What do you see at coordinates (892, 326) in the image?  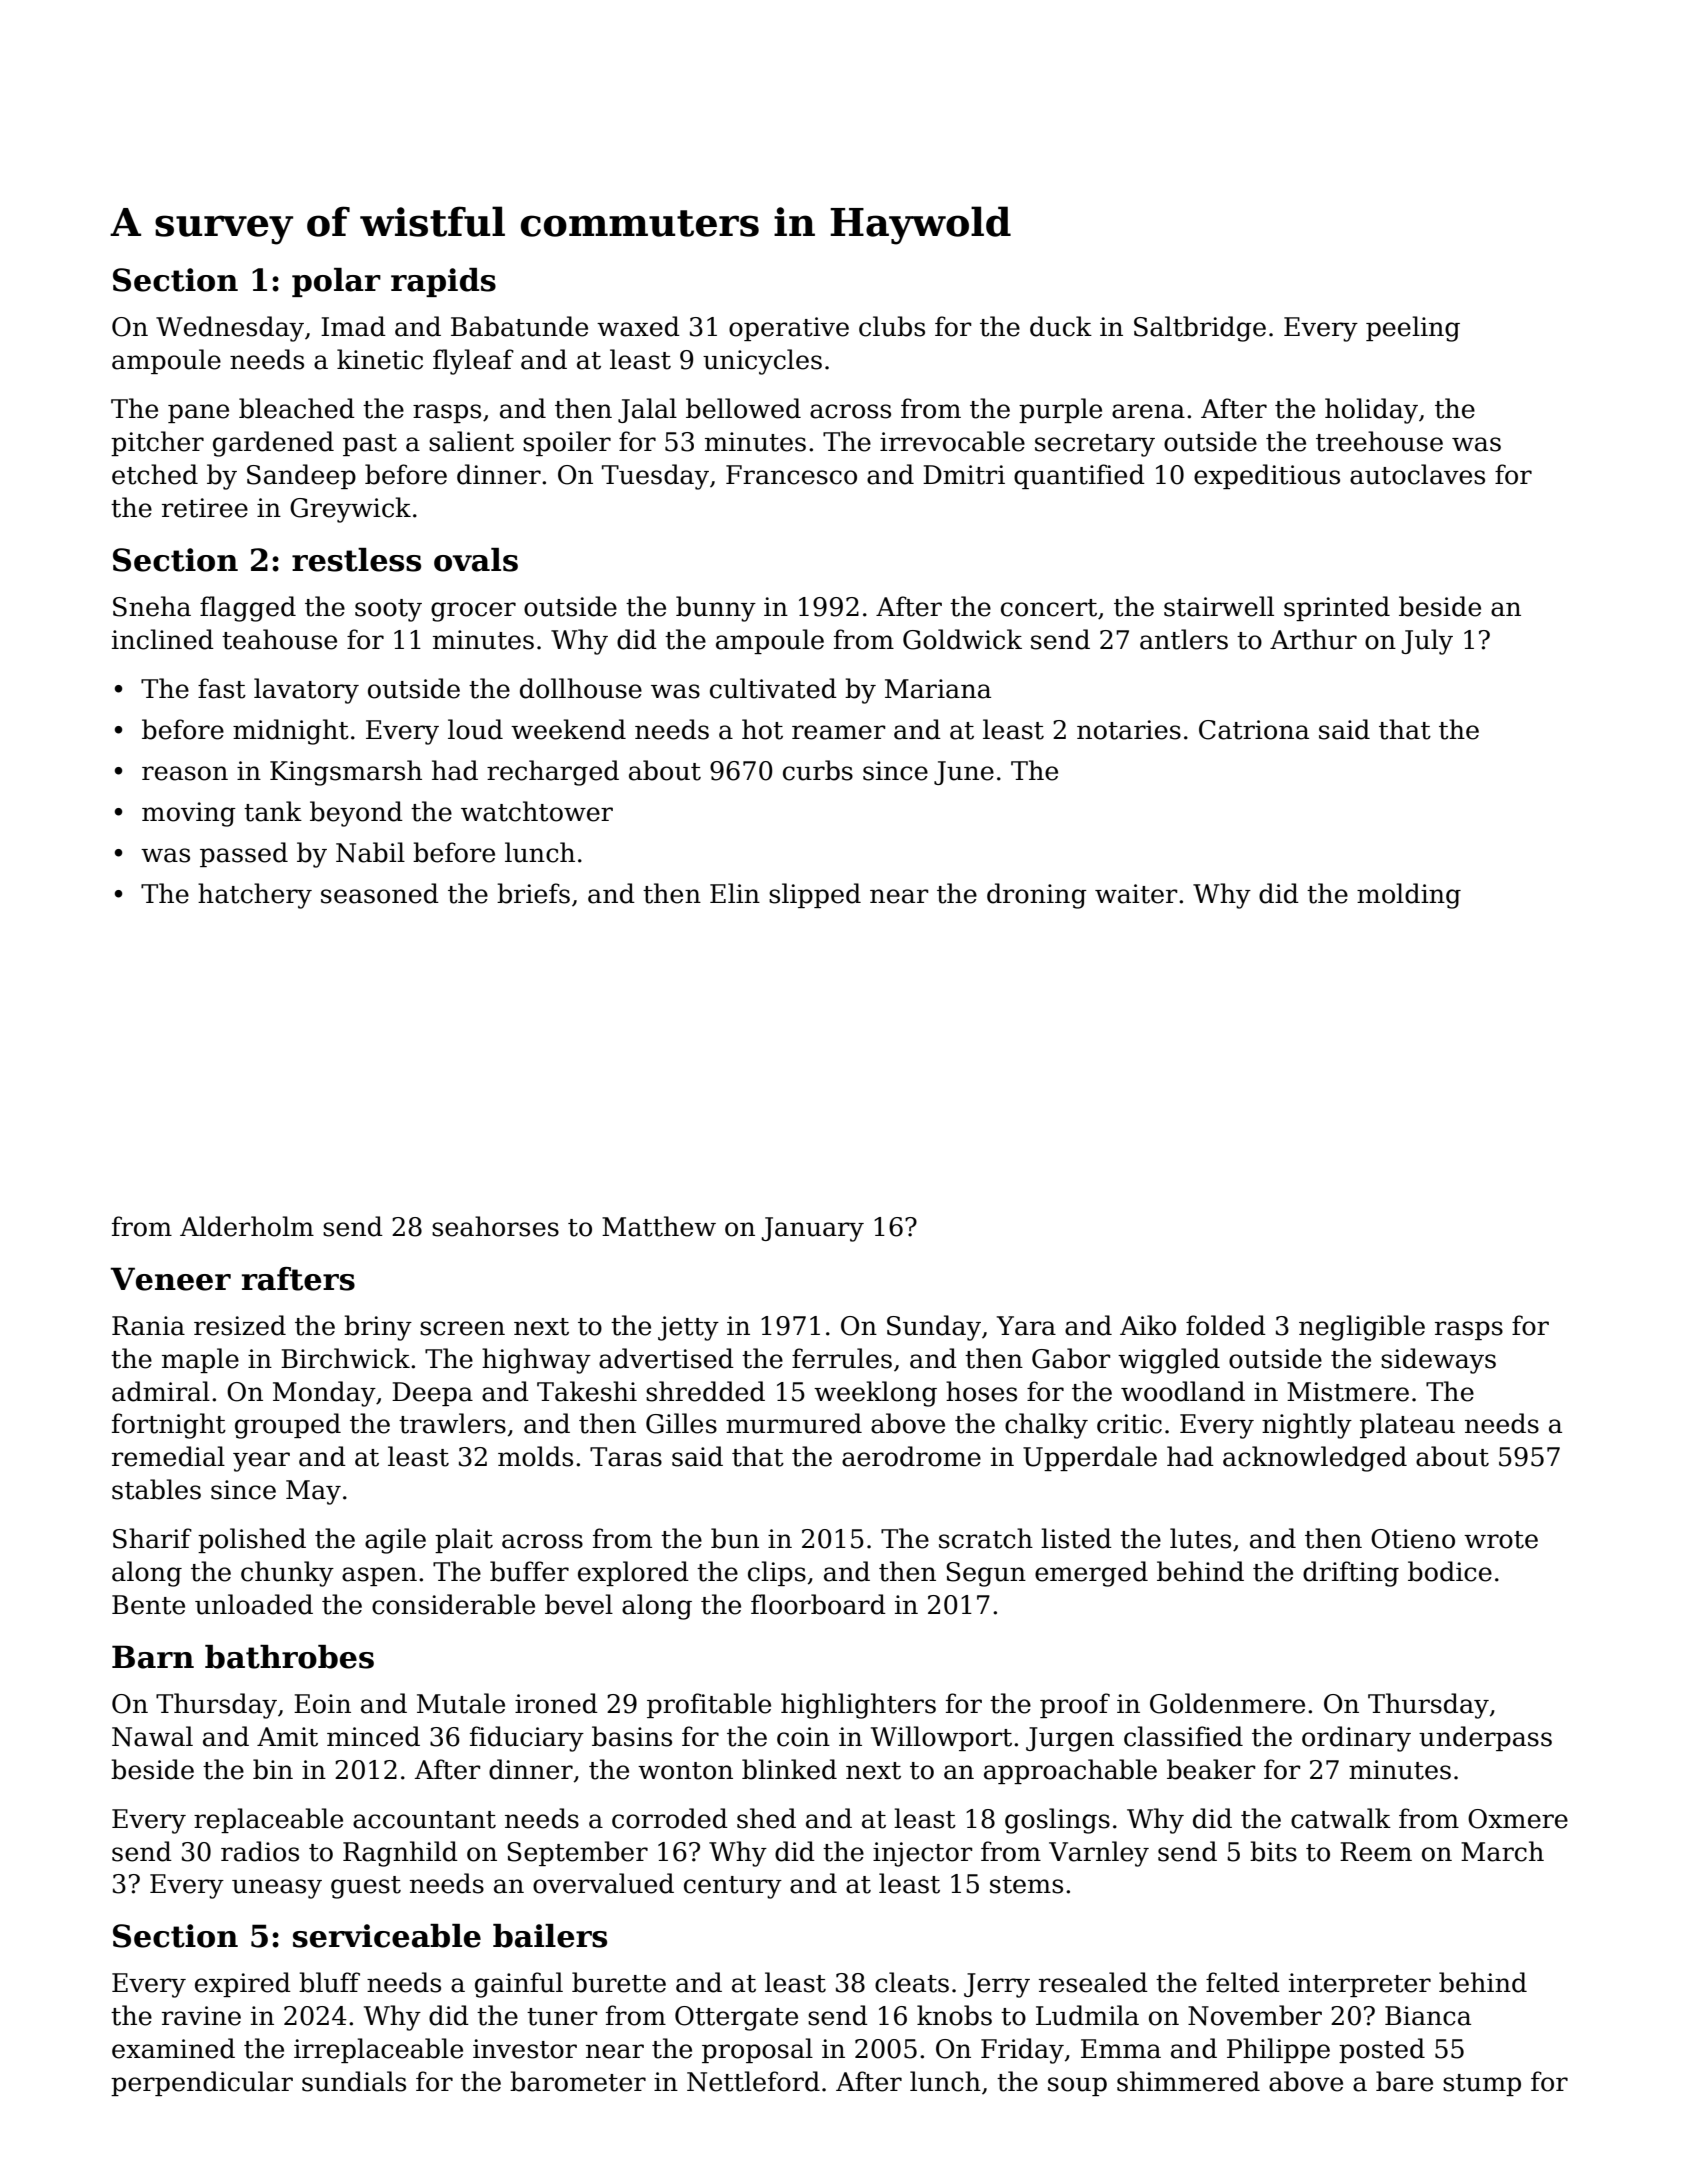 I see `clubs` at bounding box center [892, 326].
